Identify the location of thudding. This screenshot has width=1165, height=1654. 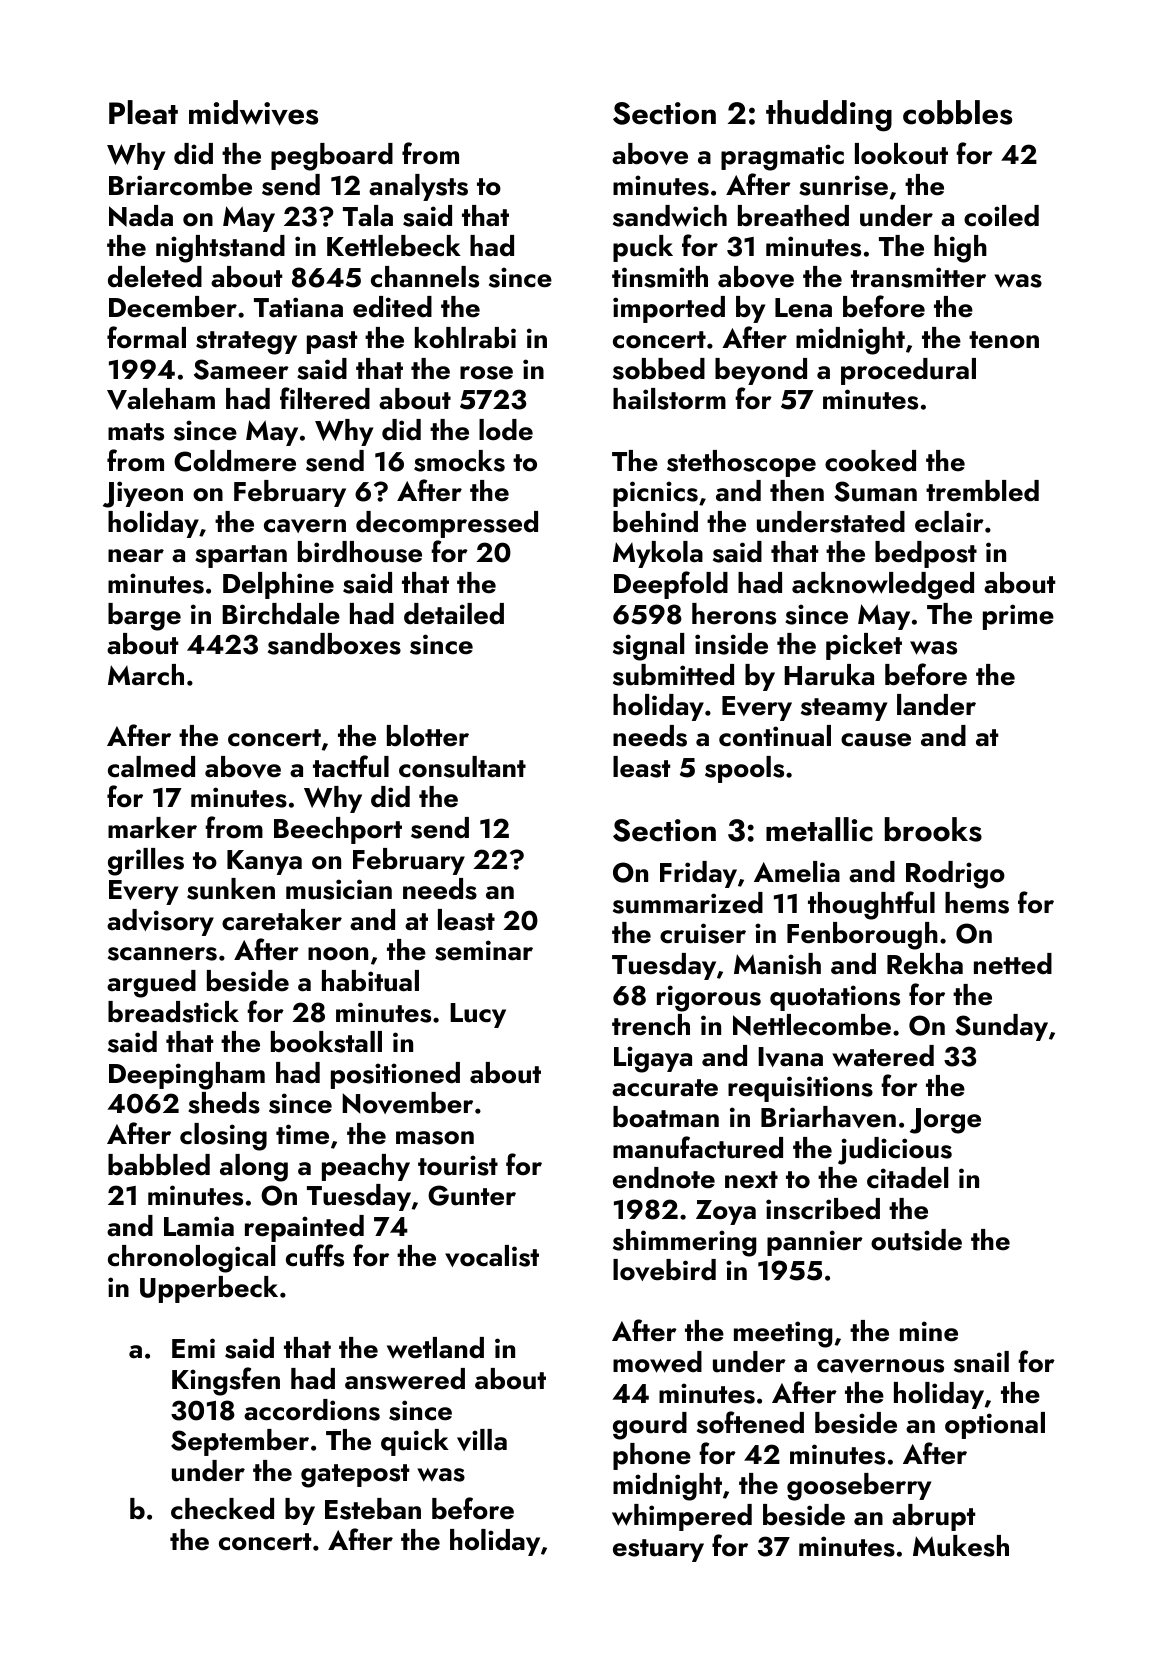
(829, 116).
